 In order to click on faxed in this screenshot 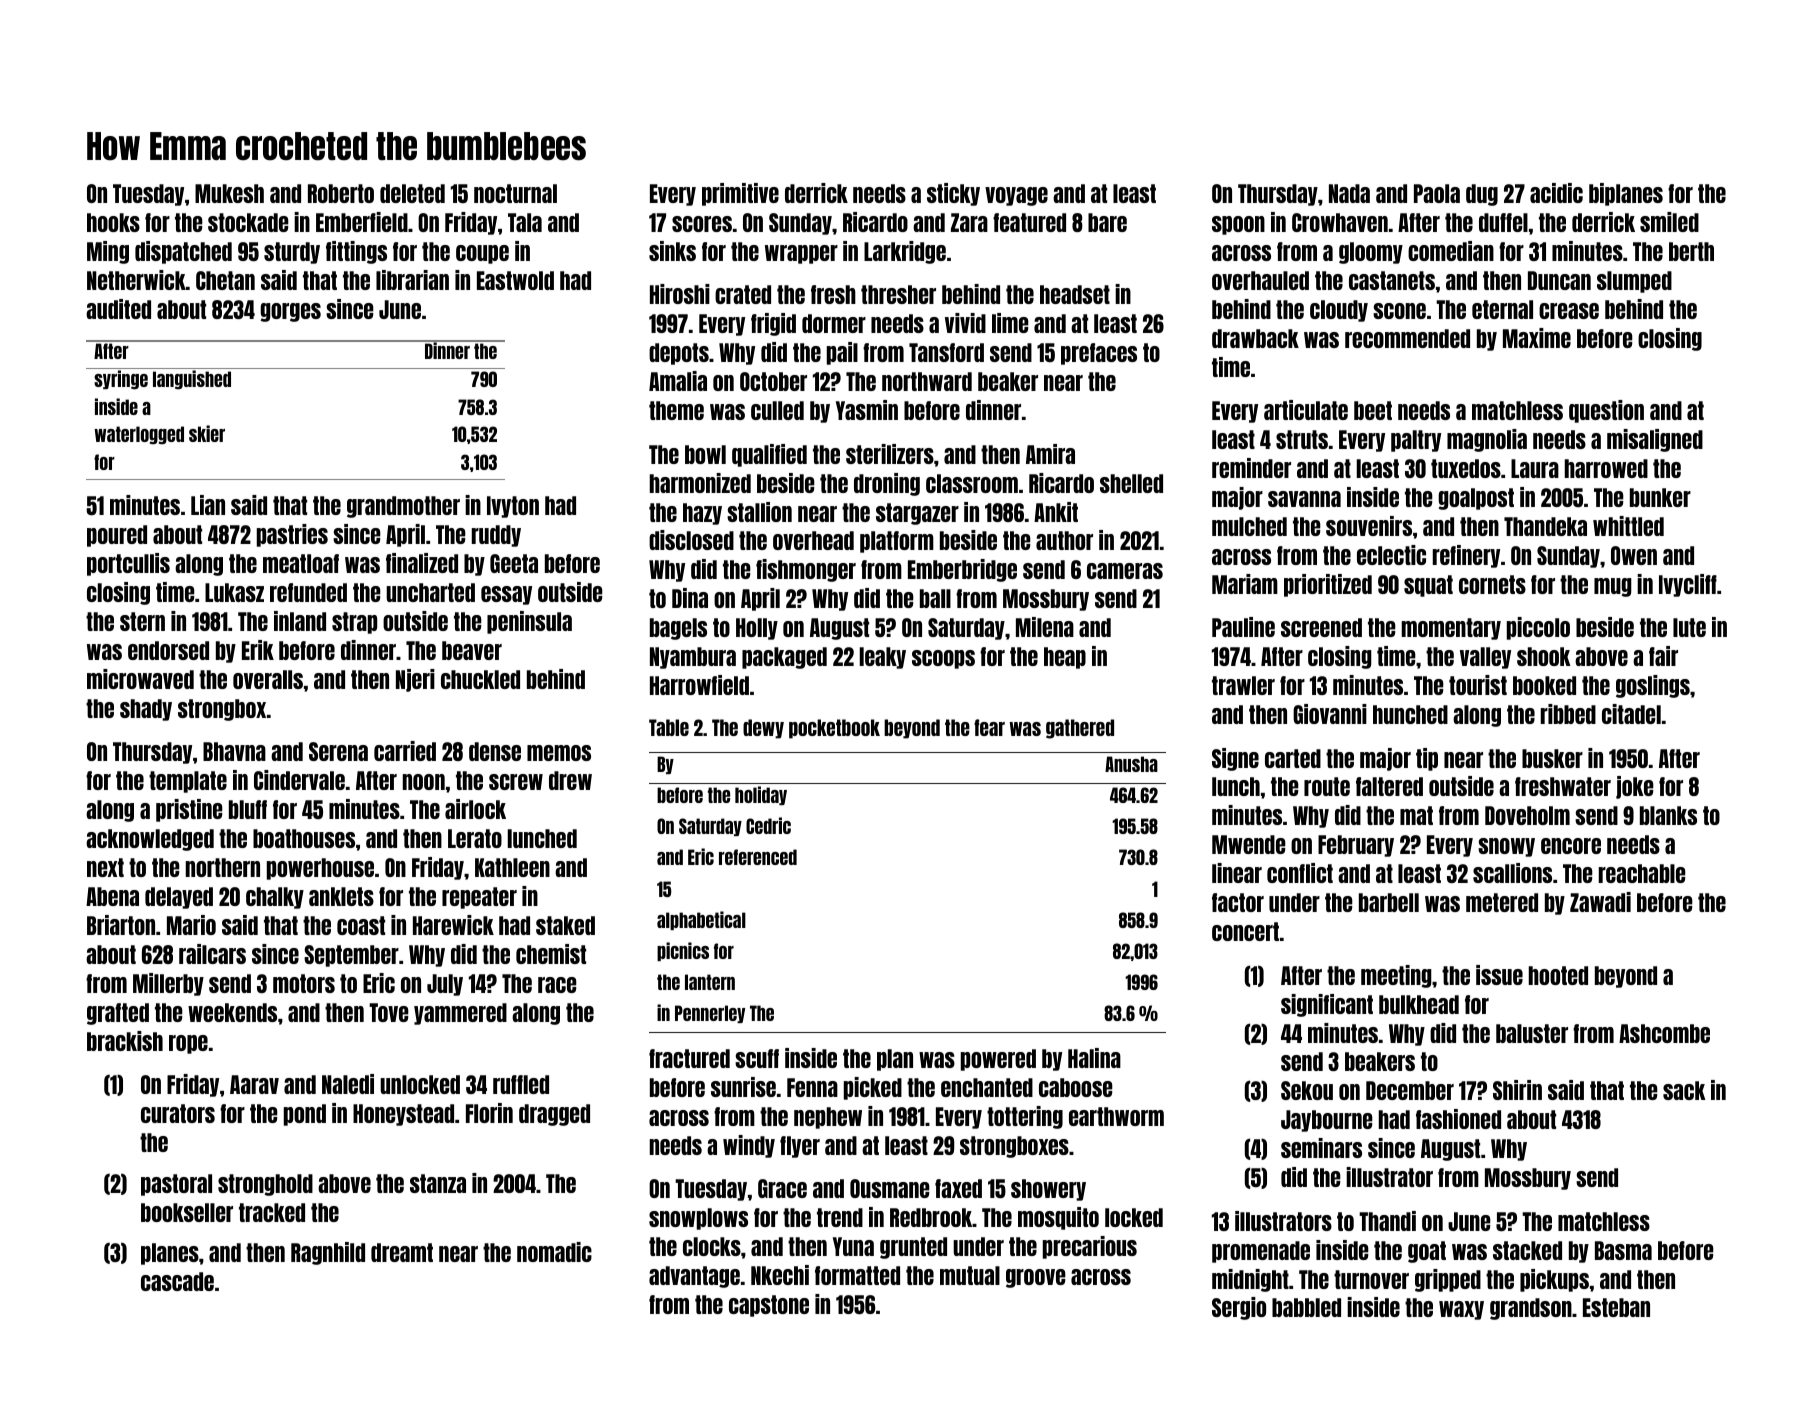, I will do `click(958, 1188)`.
